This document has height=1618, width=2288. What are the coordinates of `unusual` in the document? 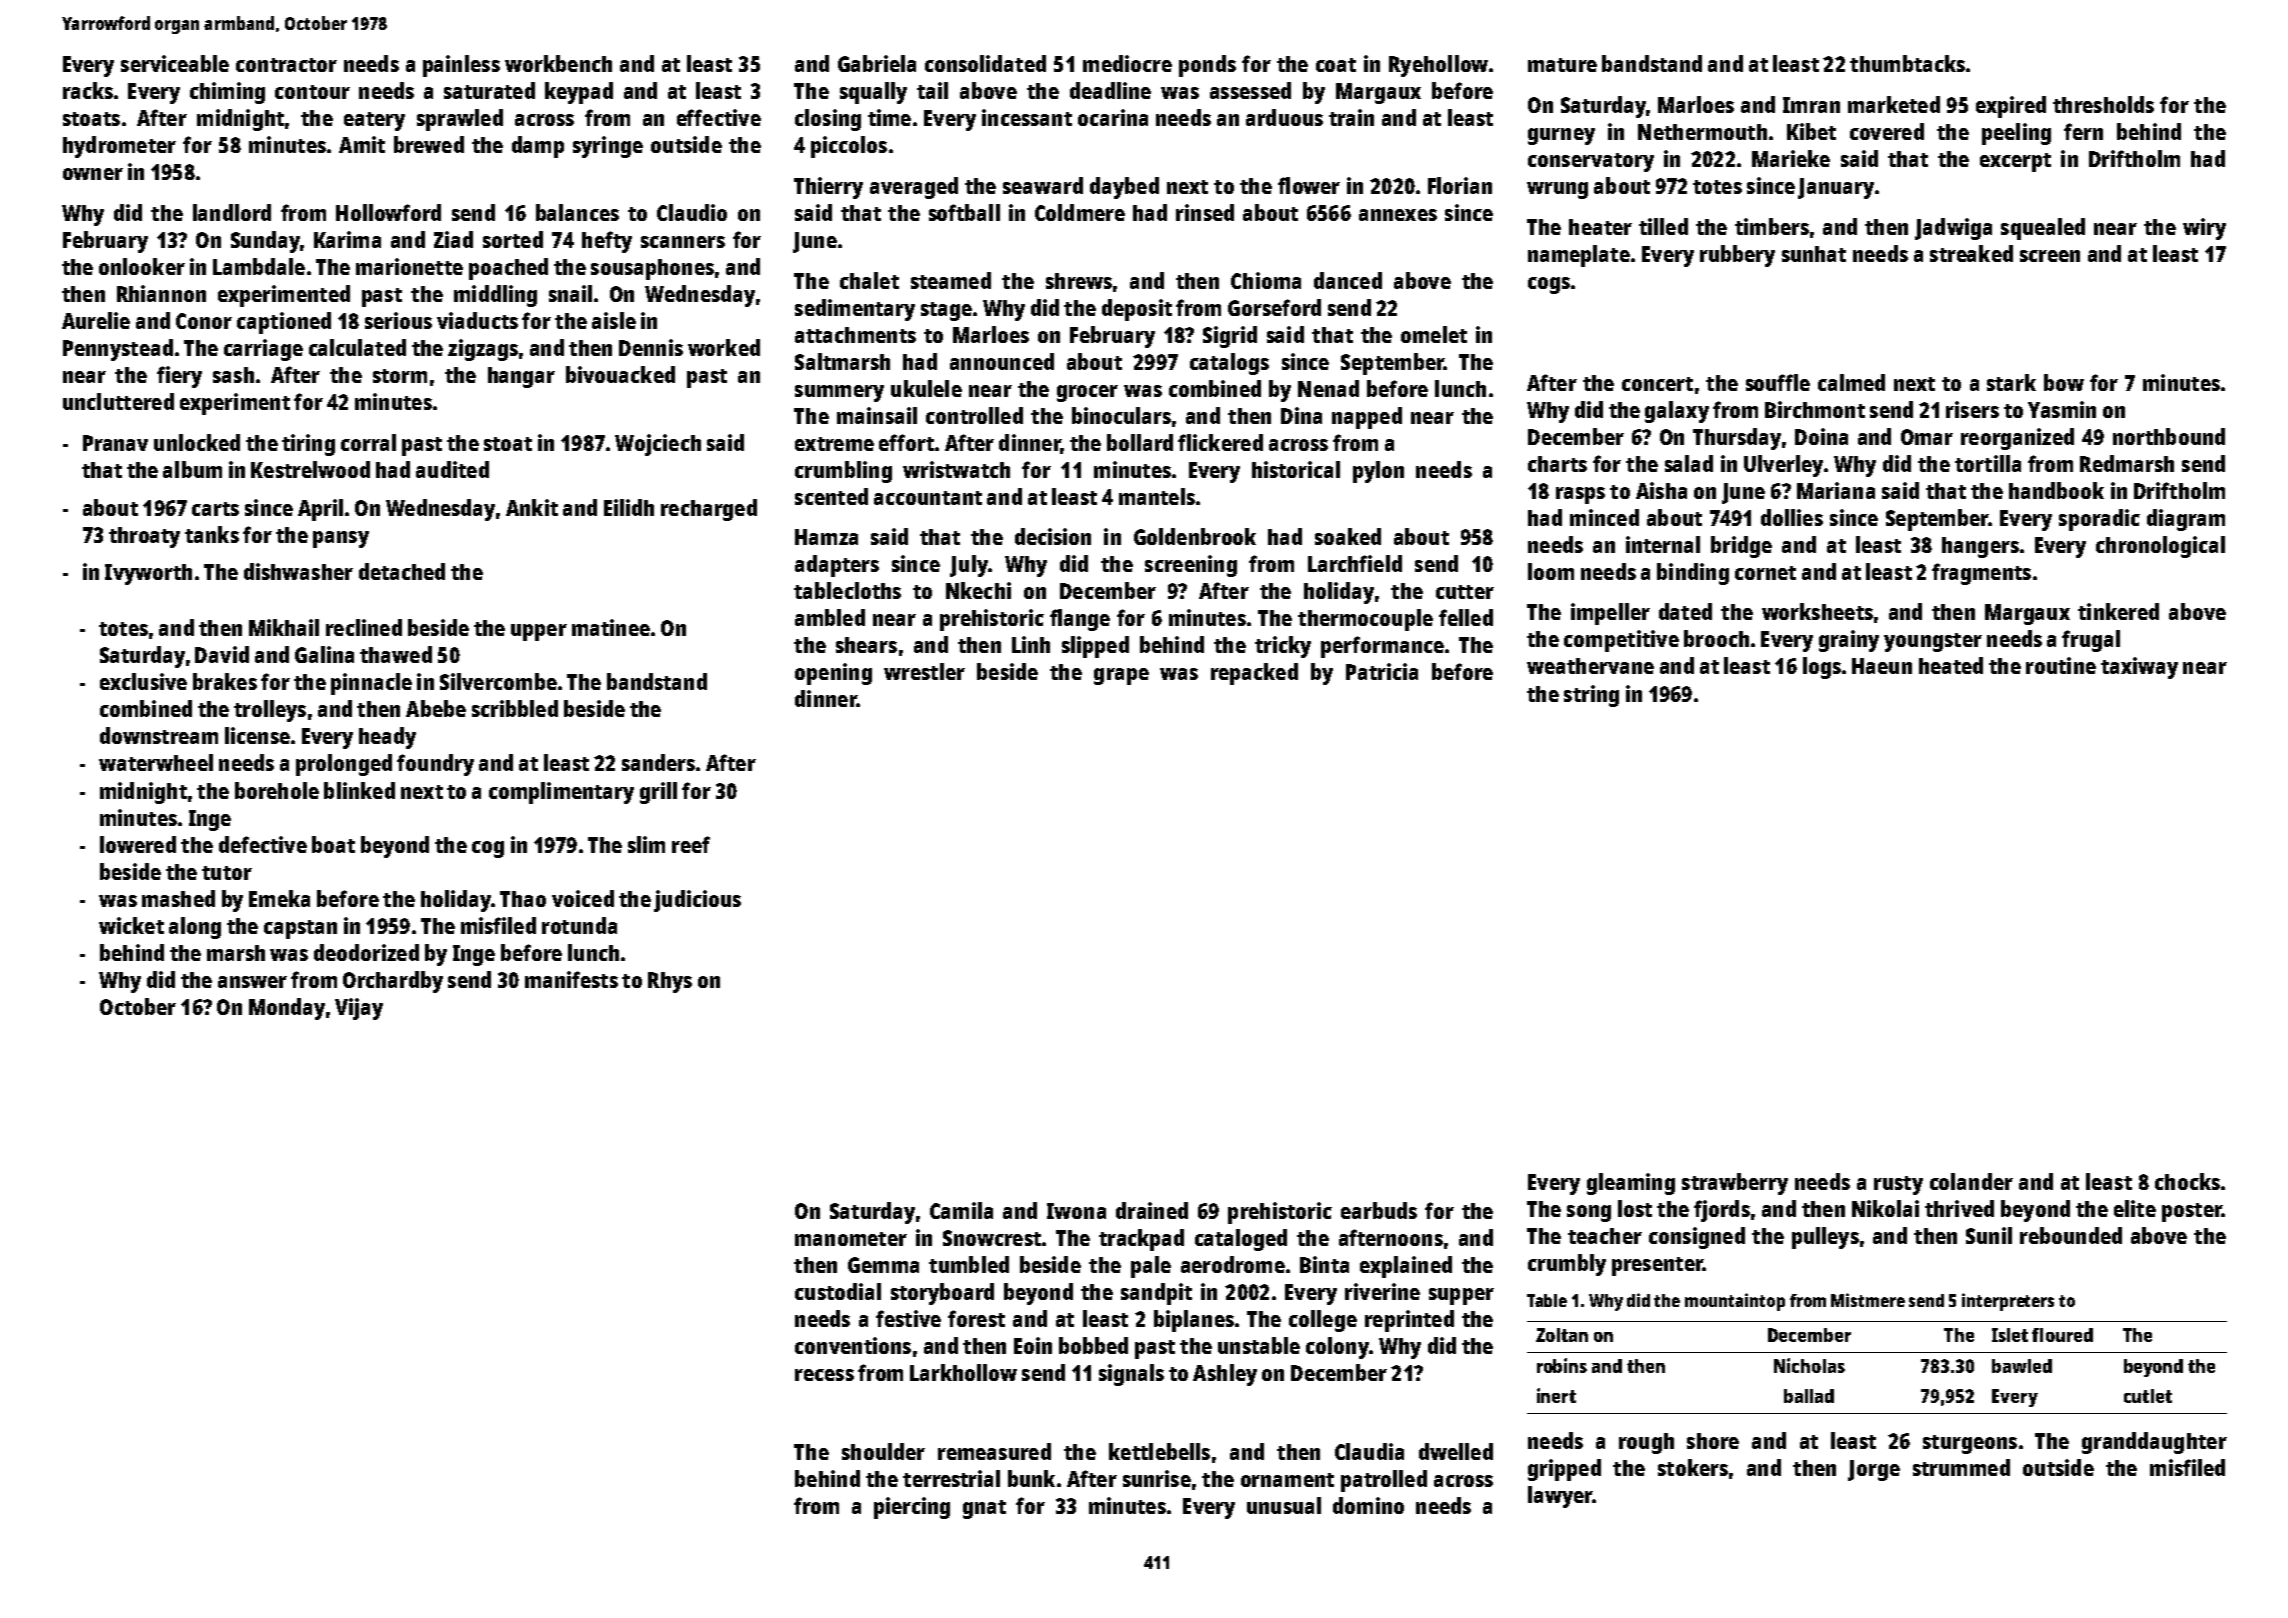 It's located at (1284, 1505).
